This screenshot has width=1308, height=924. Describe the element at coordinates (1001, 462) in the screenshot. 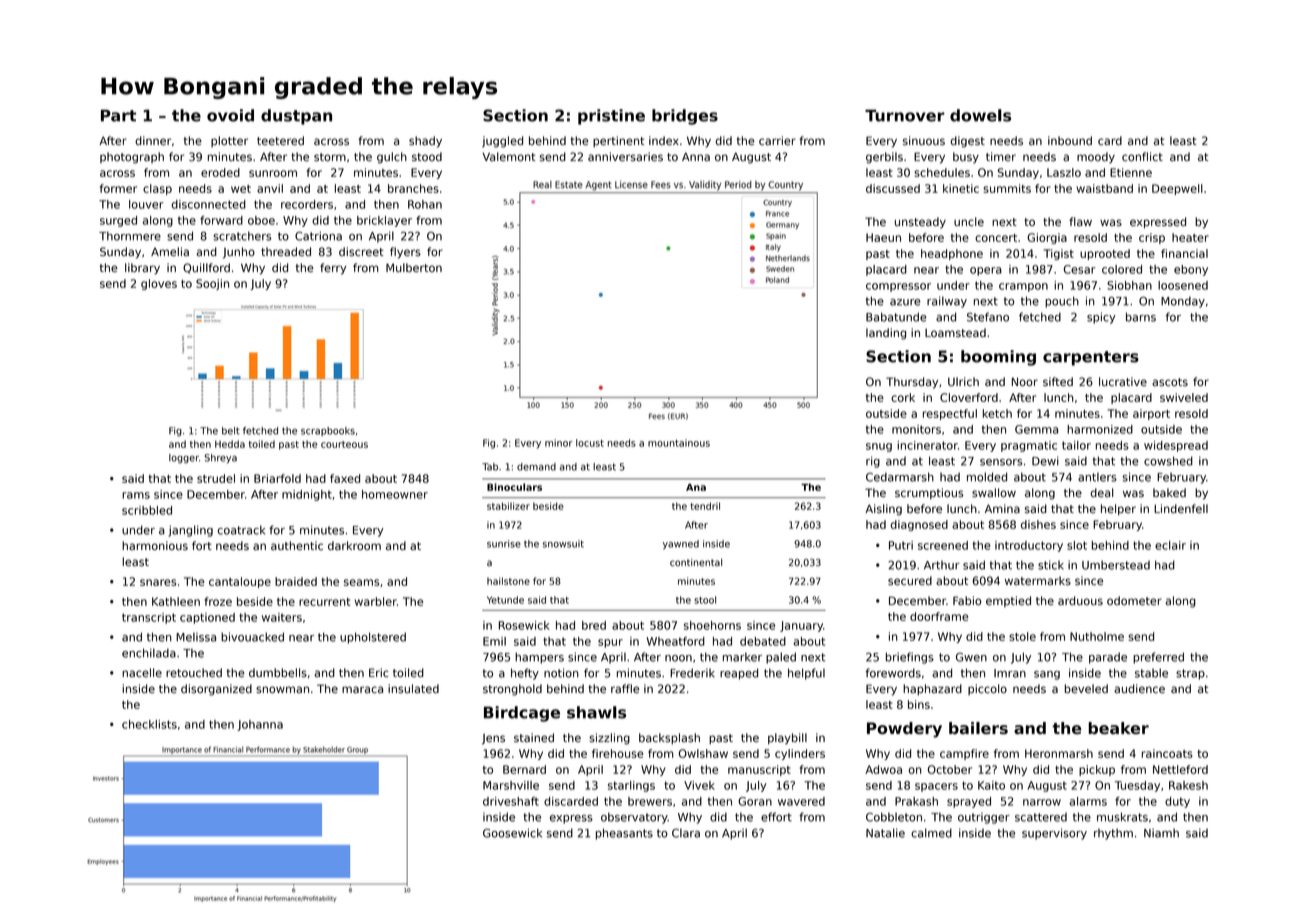

I see `sensors` at that location.
